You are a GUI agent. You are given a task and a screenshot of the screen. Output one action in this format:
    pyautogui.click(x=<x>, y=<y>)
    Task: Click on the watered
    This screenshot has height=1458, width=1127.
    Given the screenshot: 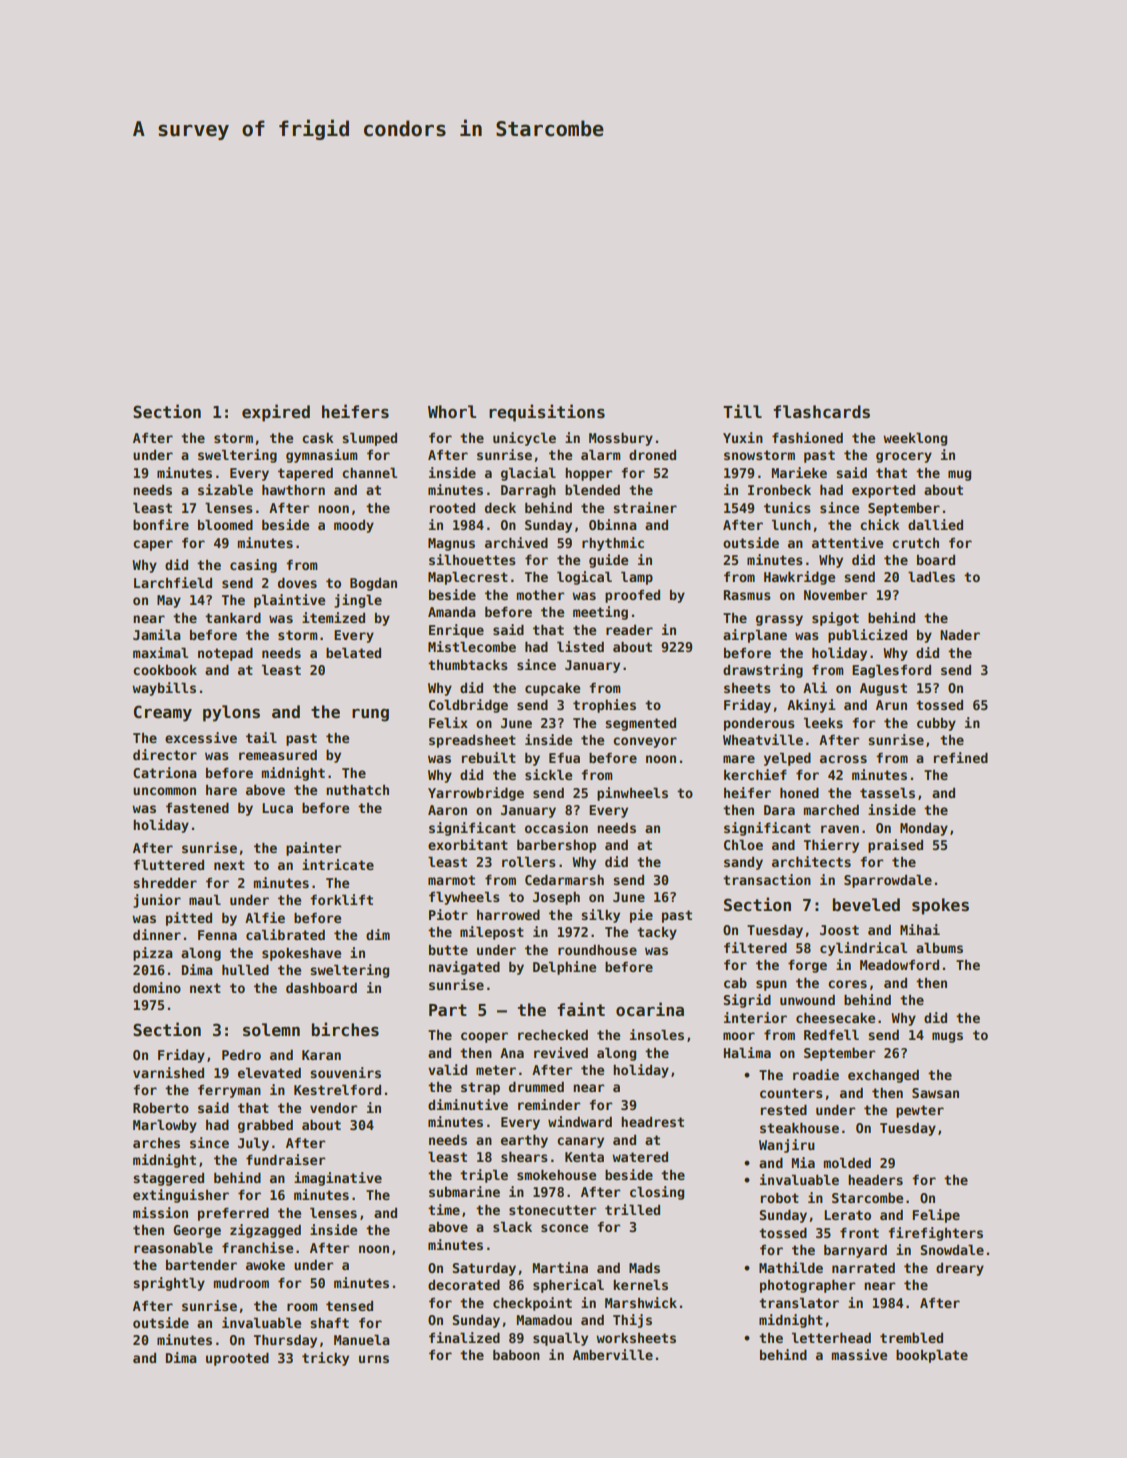 What is the action you would take?
    pyautogui.click(x=640, y=1157)
